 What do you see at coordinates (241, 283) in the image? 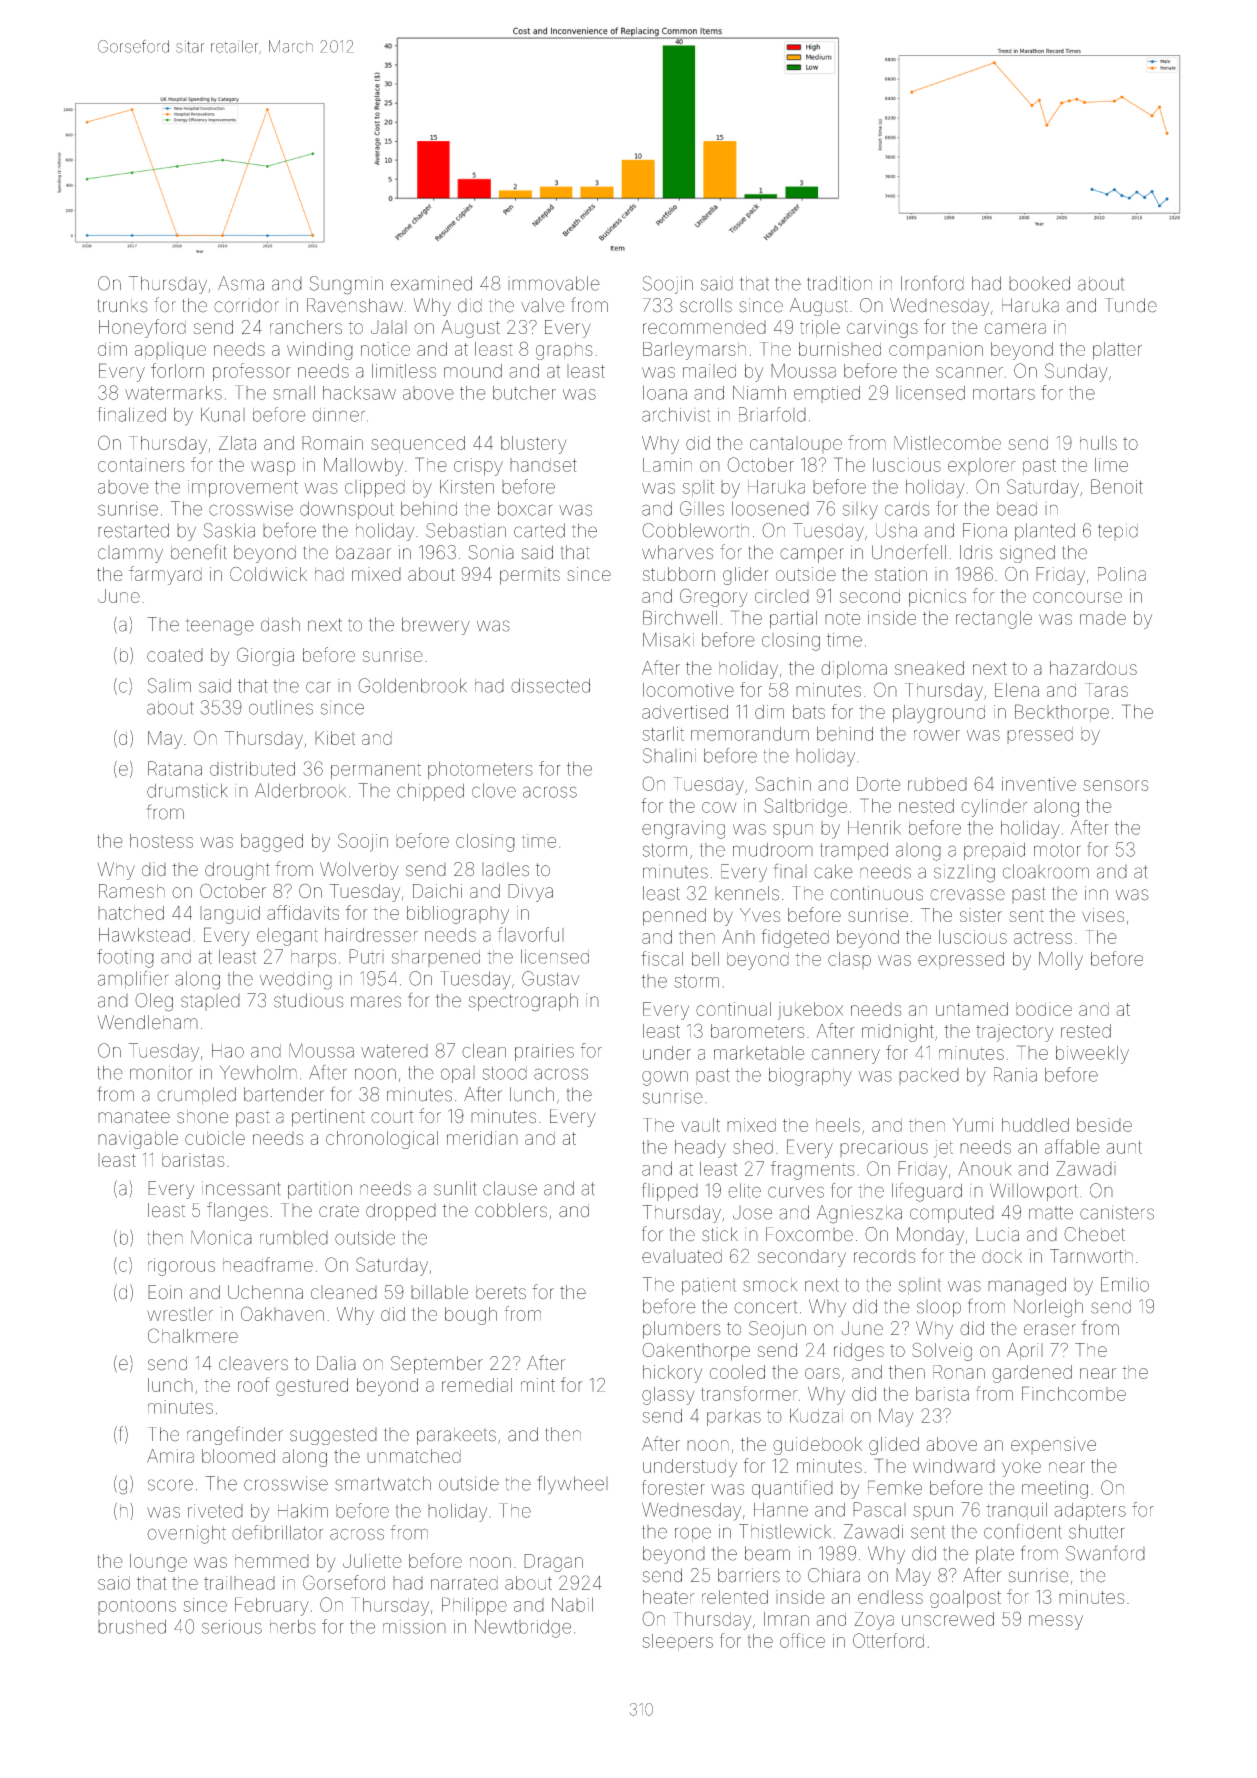
I see `Asma` at bounding box center [241, 283].
